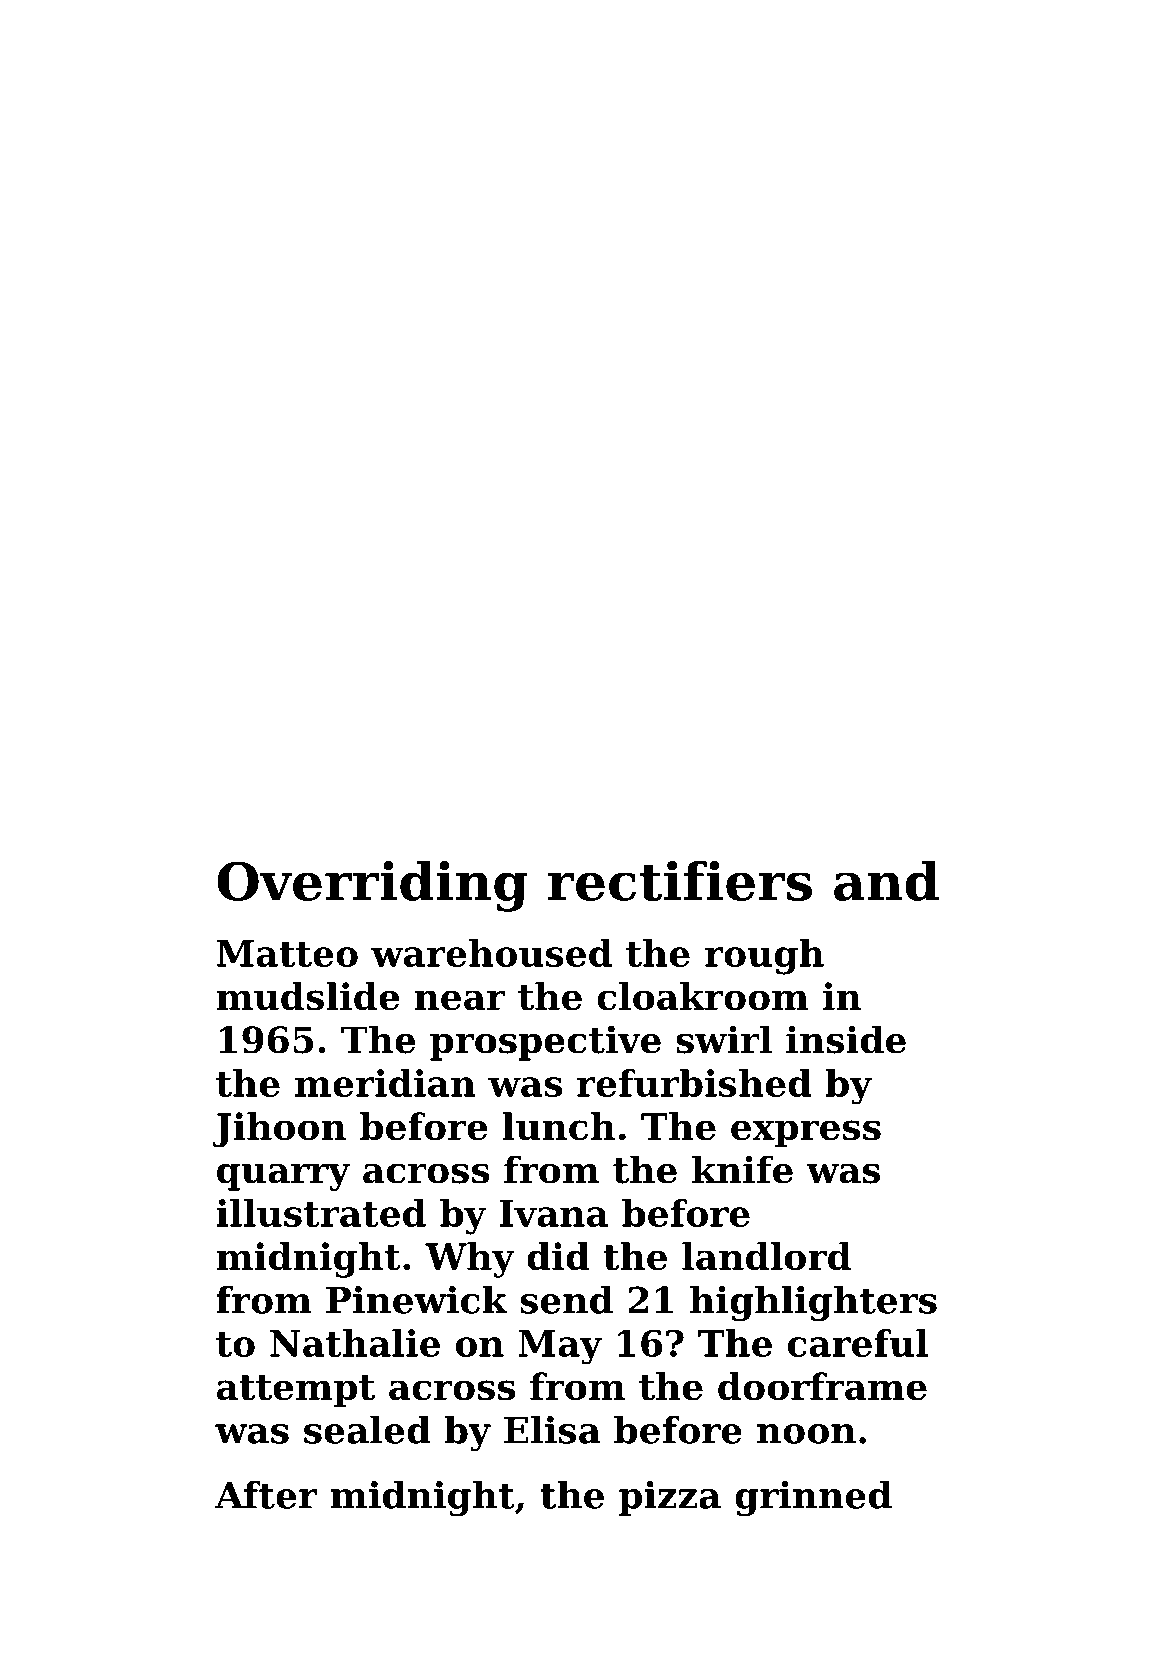  Describe the element at coordinates (670, 1498) in the page. I see `pizza` at that location.
